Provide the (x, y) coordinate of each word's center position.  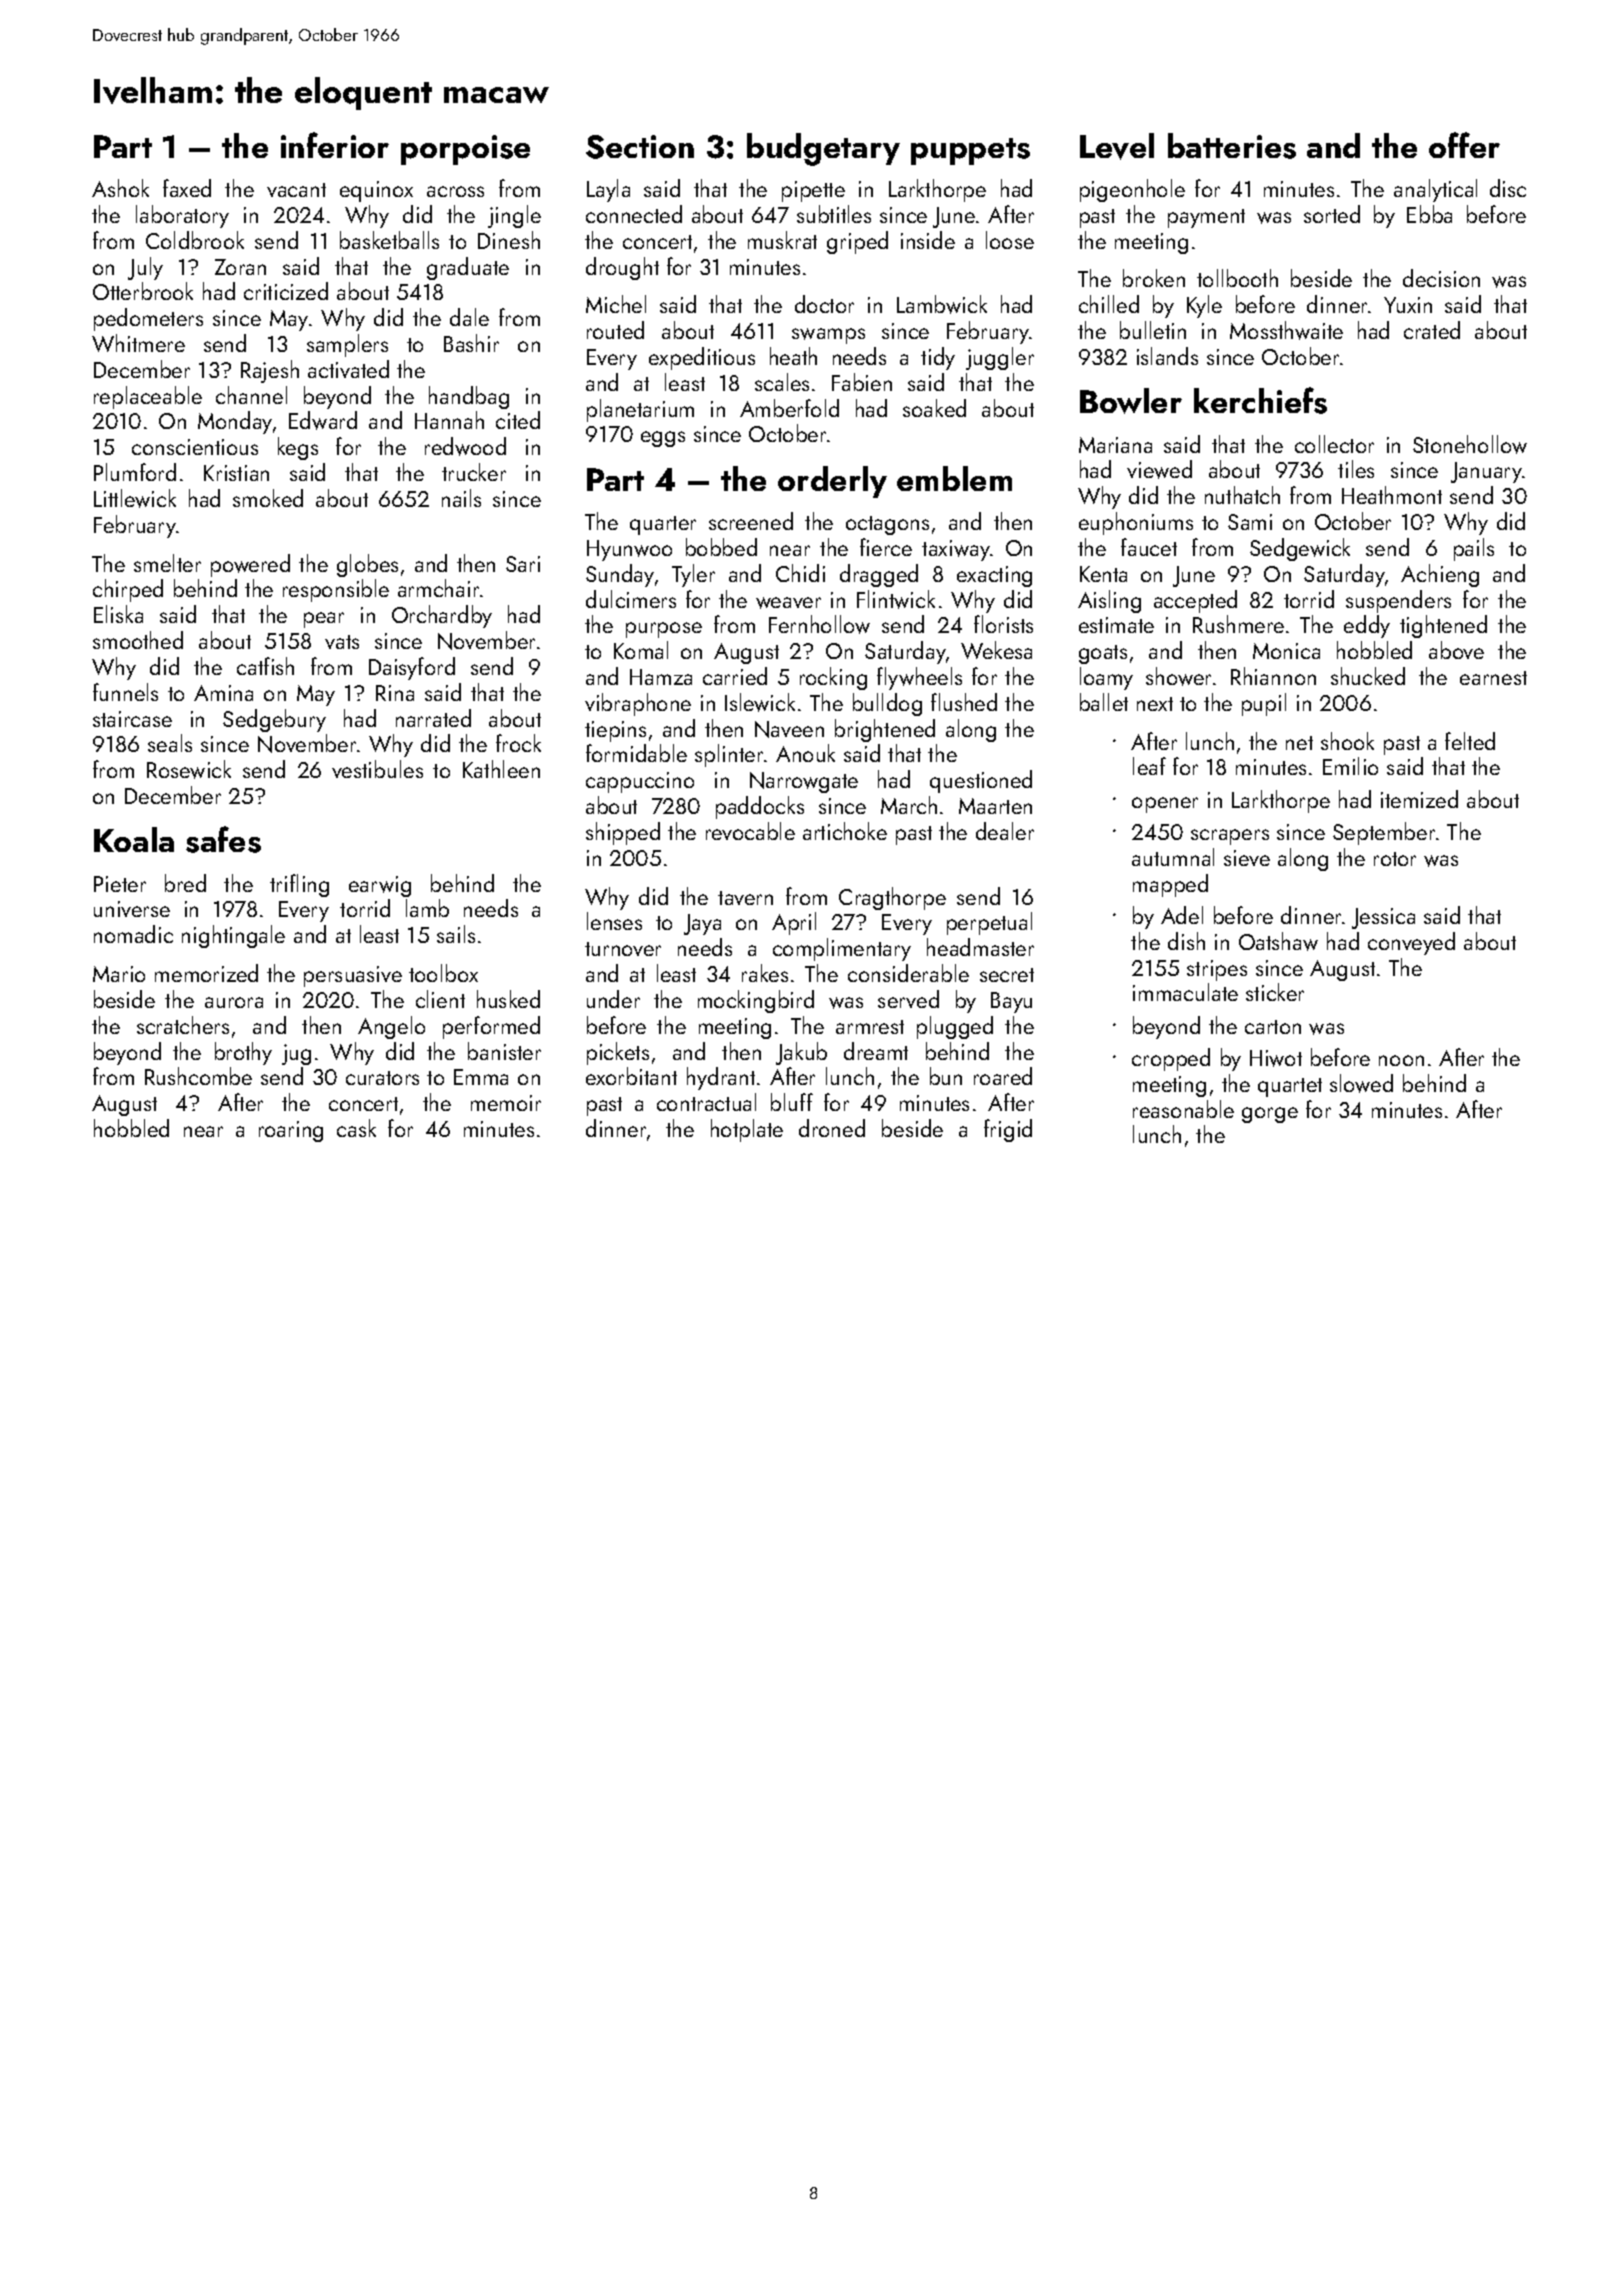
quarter (663, 525)
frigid (1008, 1130)
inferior (335, 145)
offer (1464, 145)
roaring (291, 1131)
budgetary (823, 149)
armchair (438, 588)
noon (1401, 1060)
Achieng (1440, 575)
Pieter (120, 884)
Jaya (702, 924)
